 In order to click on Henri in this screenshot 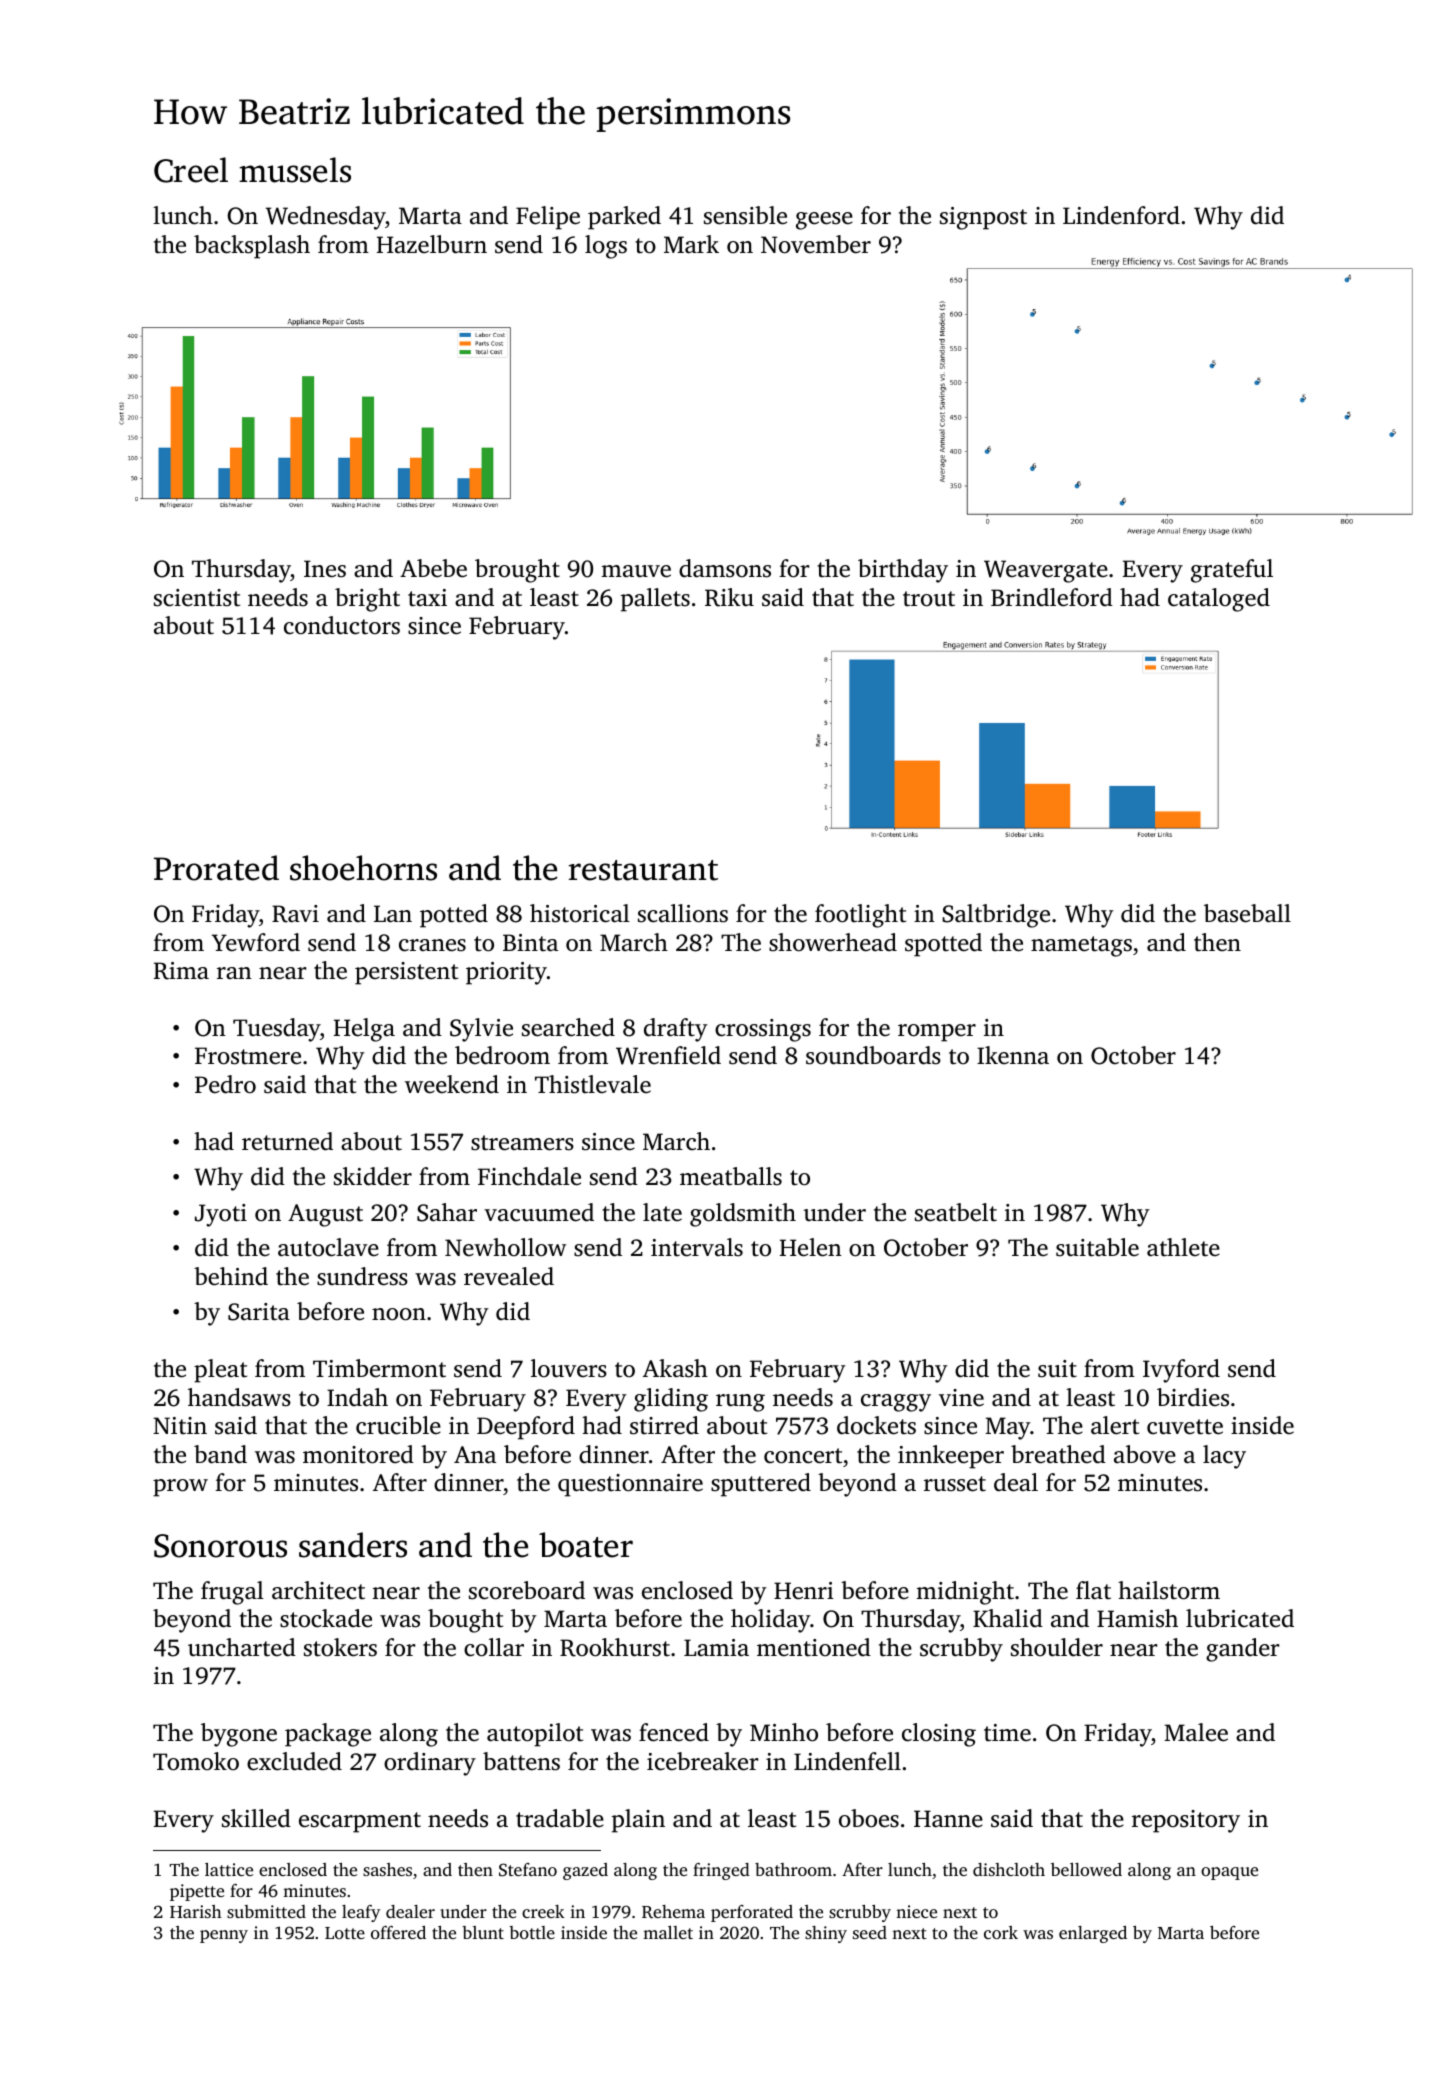, I will do `click(804, 1591)`.
